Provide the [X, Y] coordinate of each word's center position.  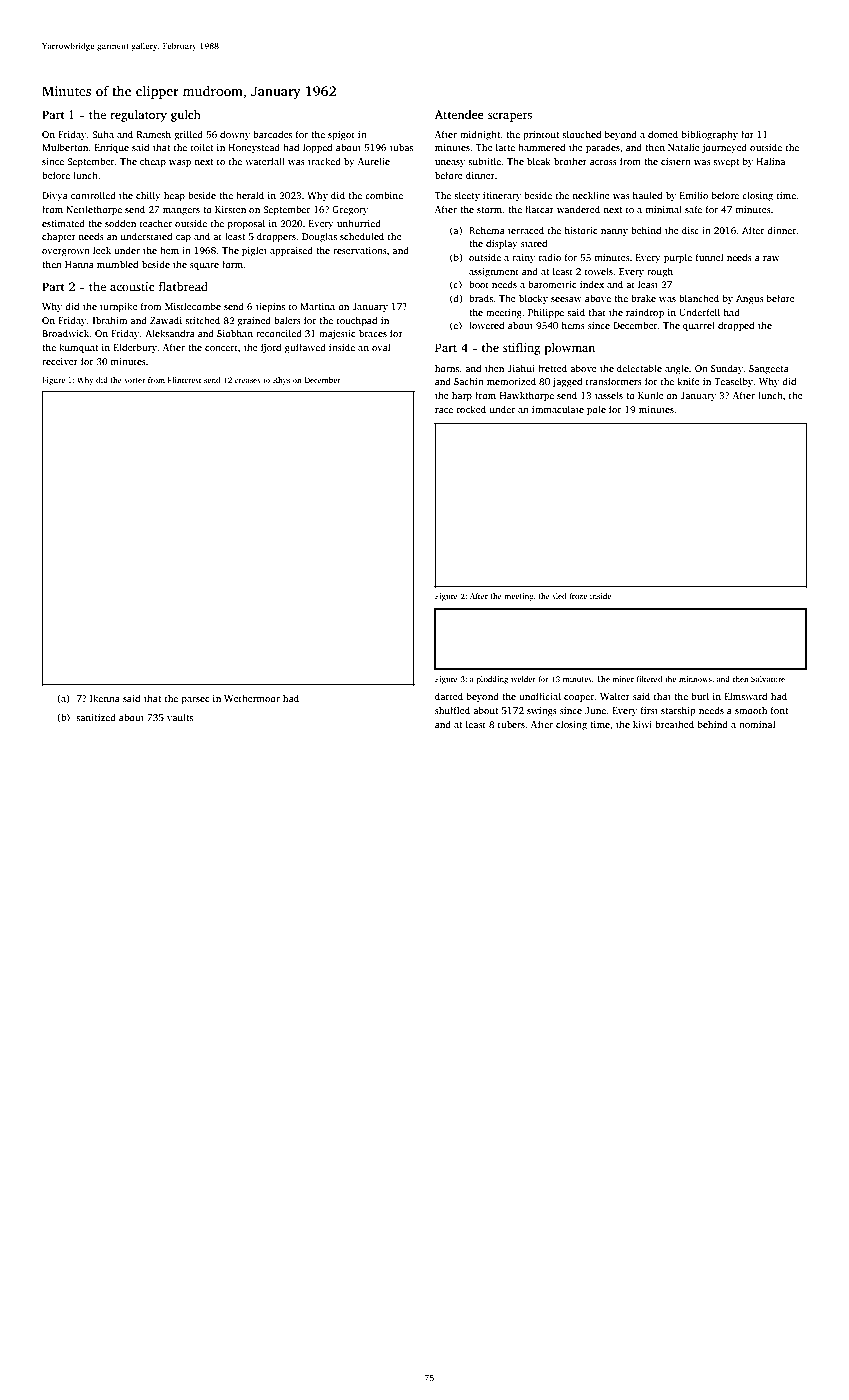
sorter [134, 380]
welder [523, 679]
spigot [341, 136]
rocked [471, 409]
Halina [770, 161]
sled [559, 596]
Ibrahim [110, 320]
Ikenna [105, 698]
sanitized [96, 717]
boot [479, 284]
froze [578, 596]
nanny [614, 232]
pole [596, 410]
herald [250, 195]
